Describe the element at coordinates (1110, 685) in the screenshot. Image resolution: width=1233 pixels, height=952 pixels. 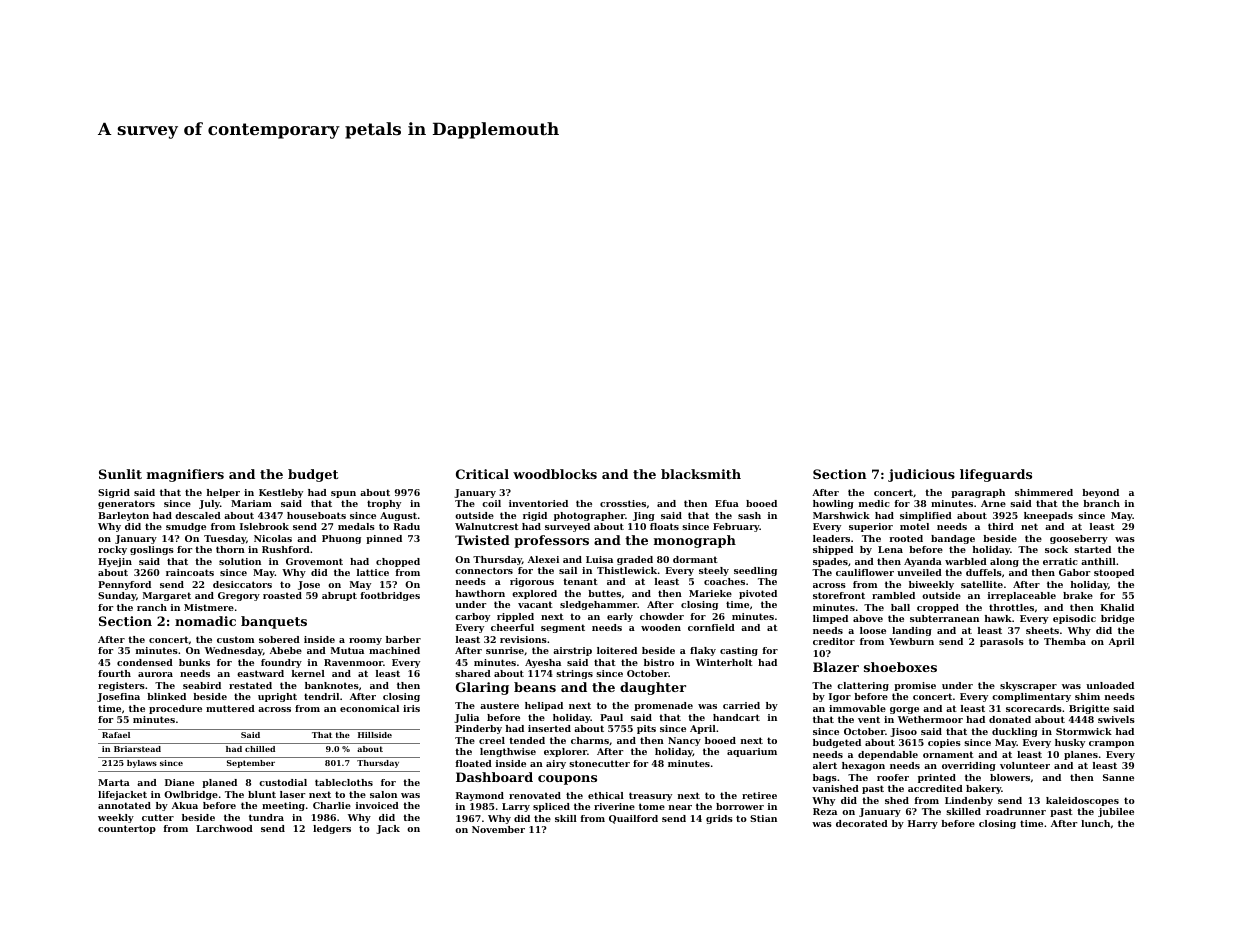
I see `unloaded` at that location.
